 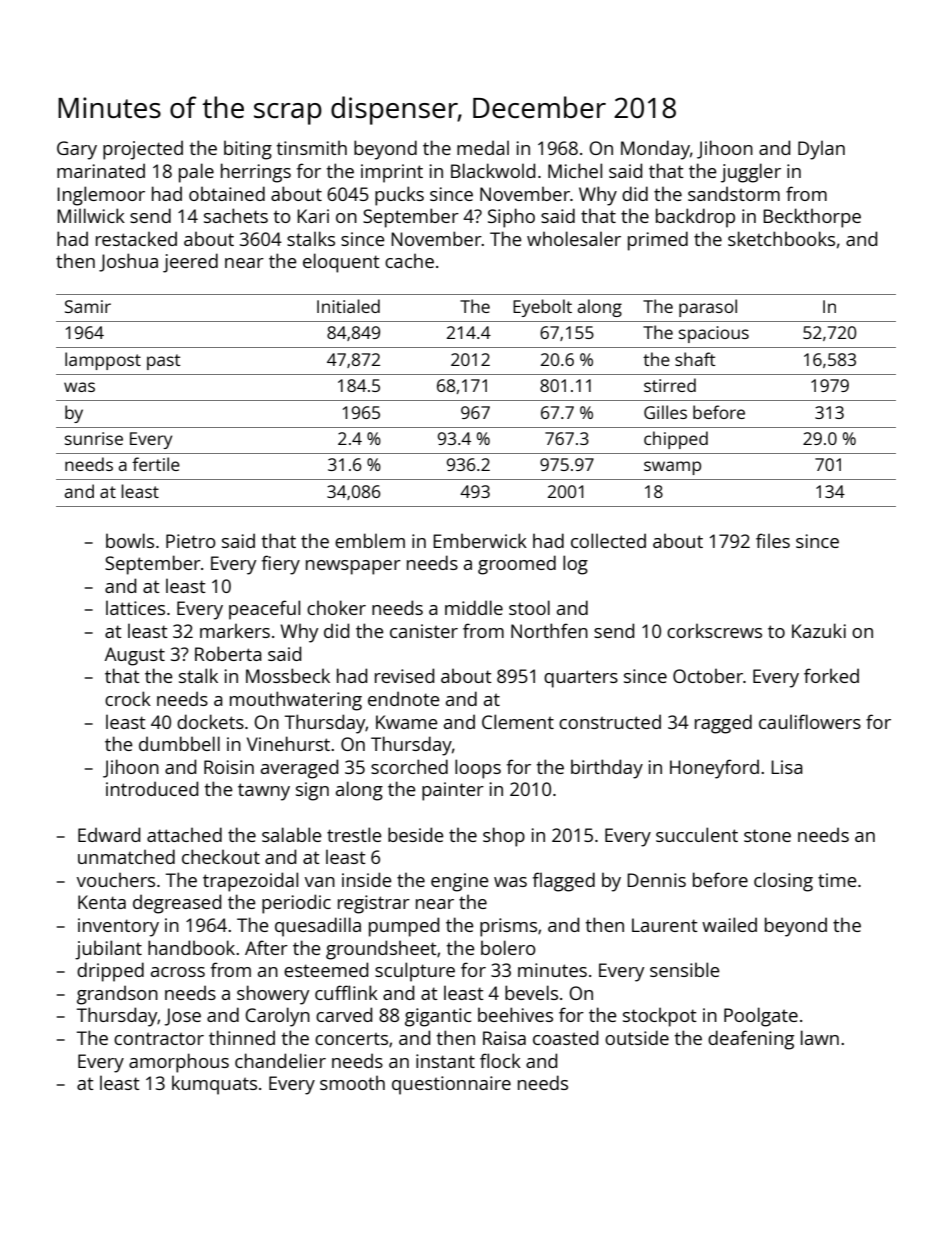 I want to click on deafening, so click(x=751, y=1040).
